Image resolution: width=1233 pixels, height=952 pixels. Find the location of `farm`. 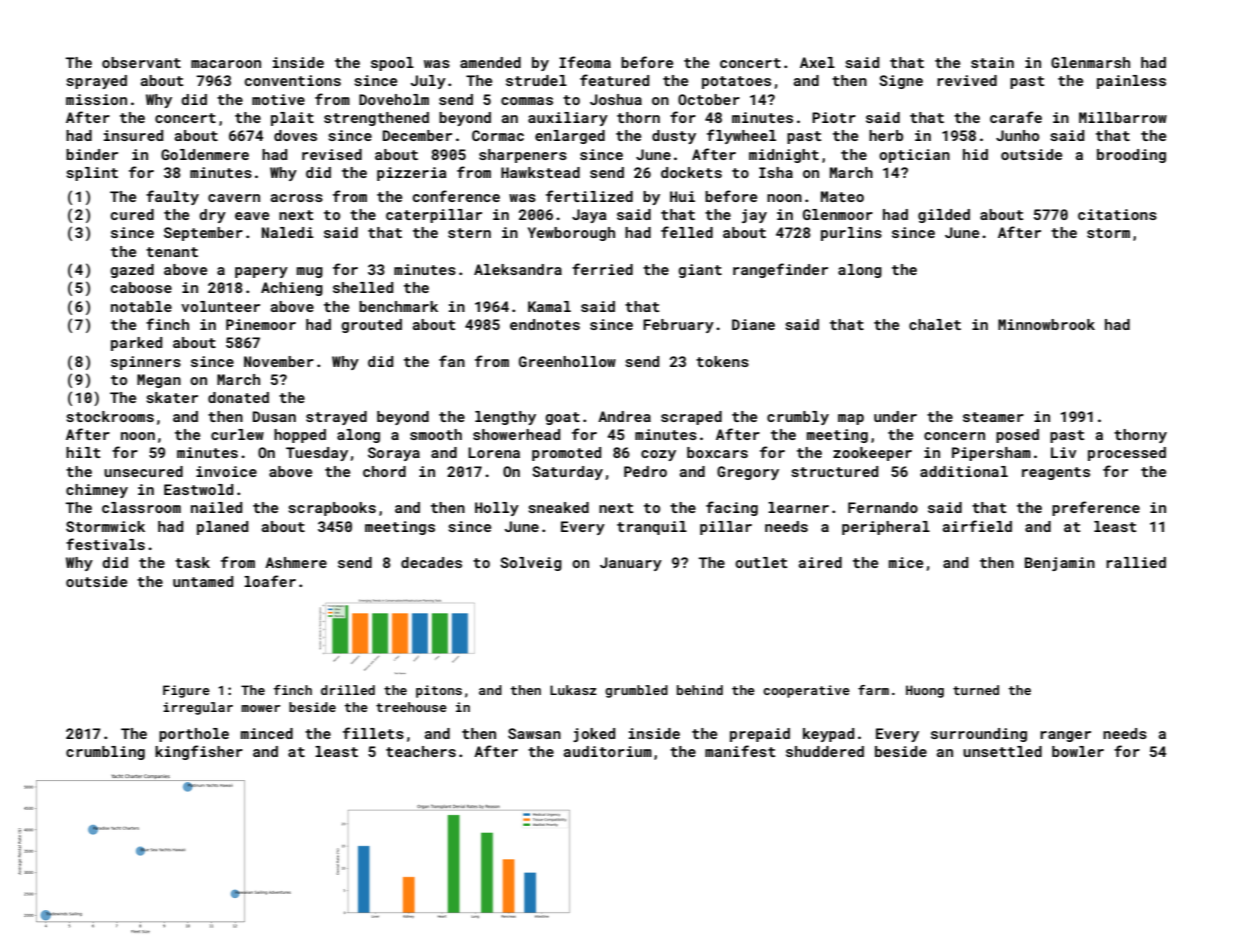

farm is located at coordinates (873, 690).
